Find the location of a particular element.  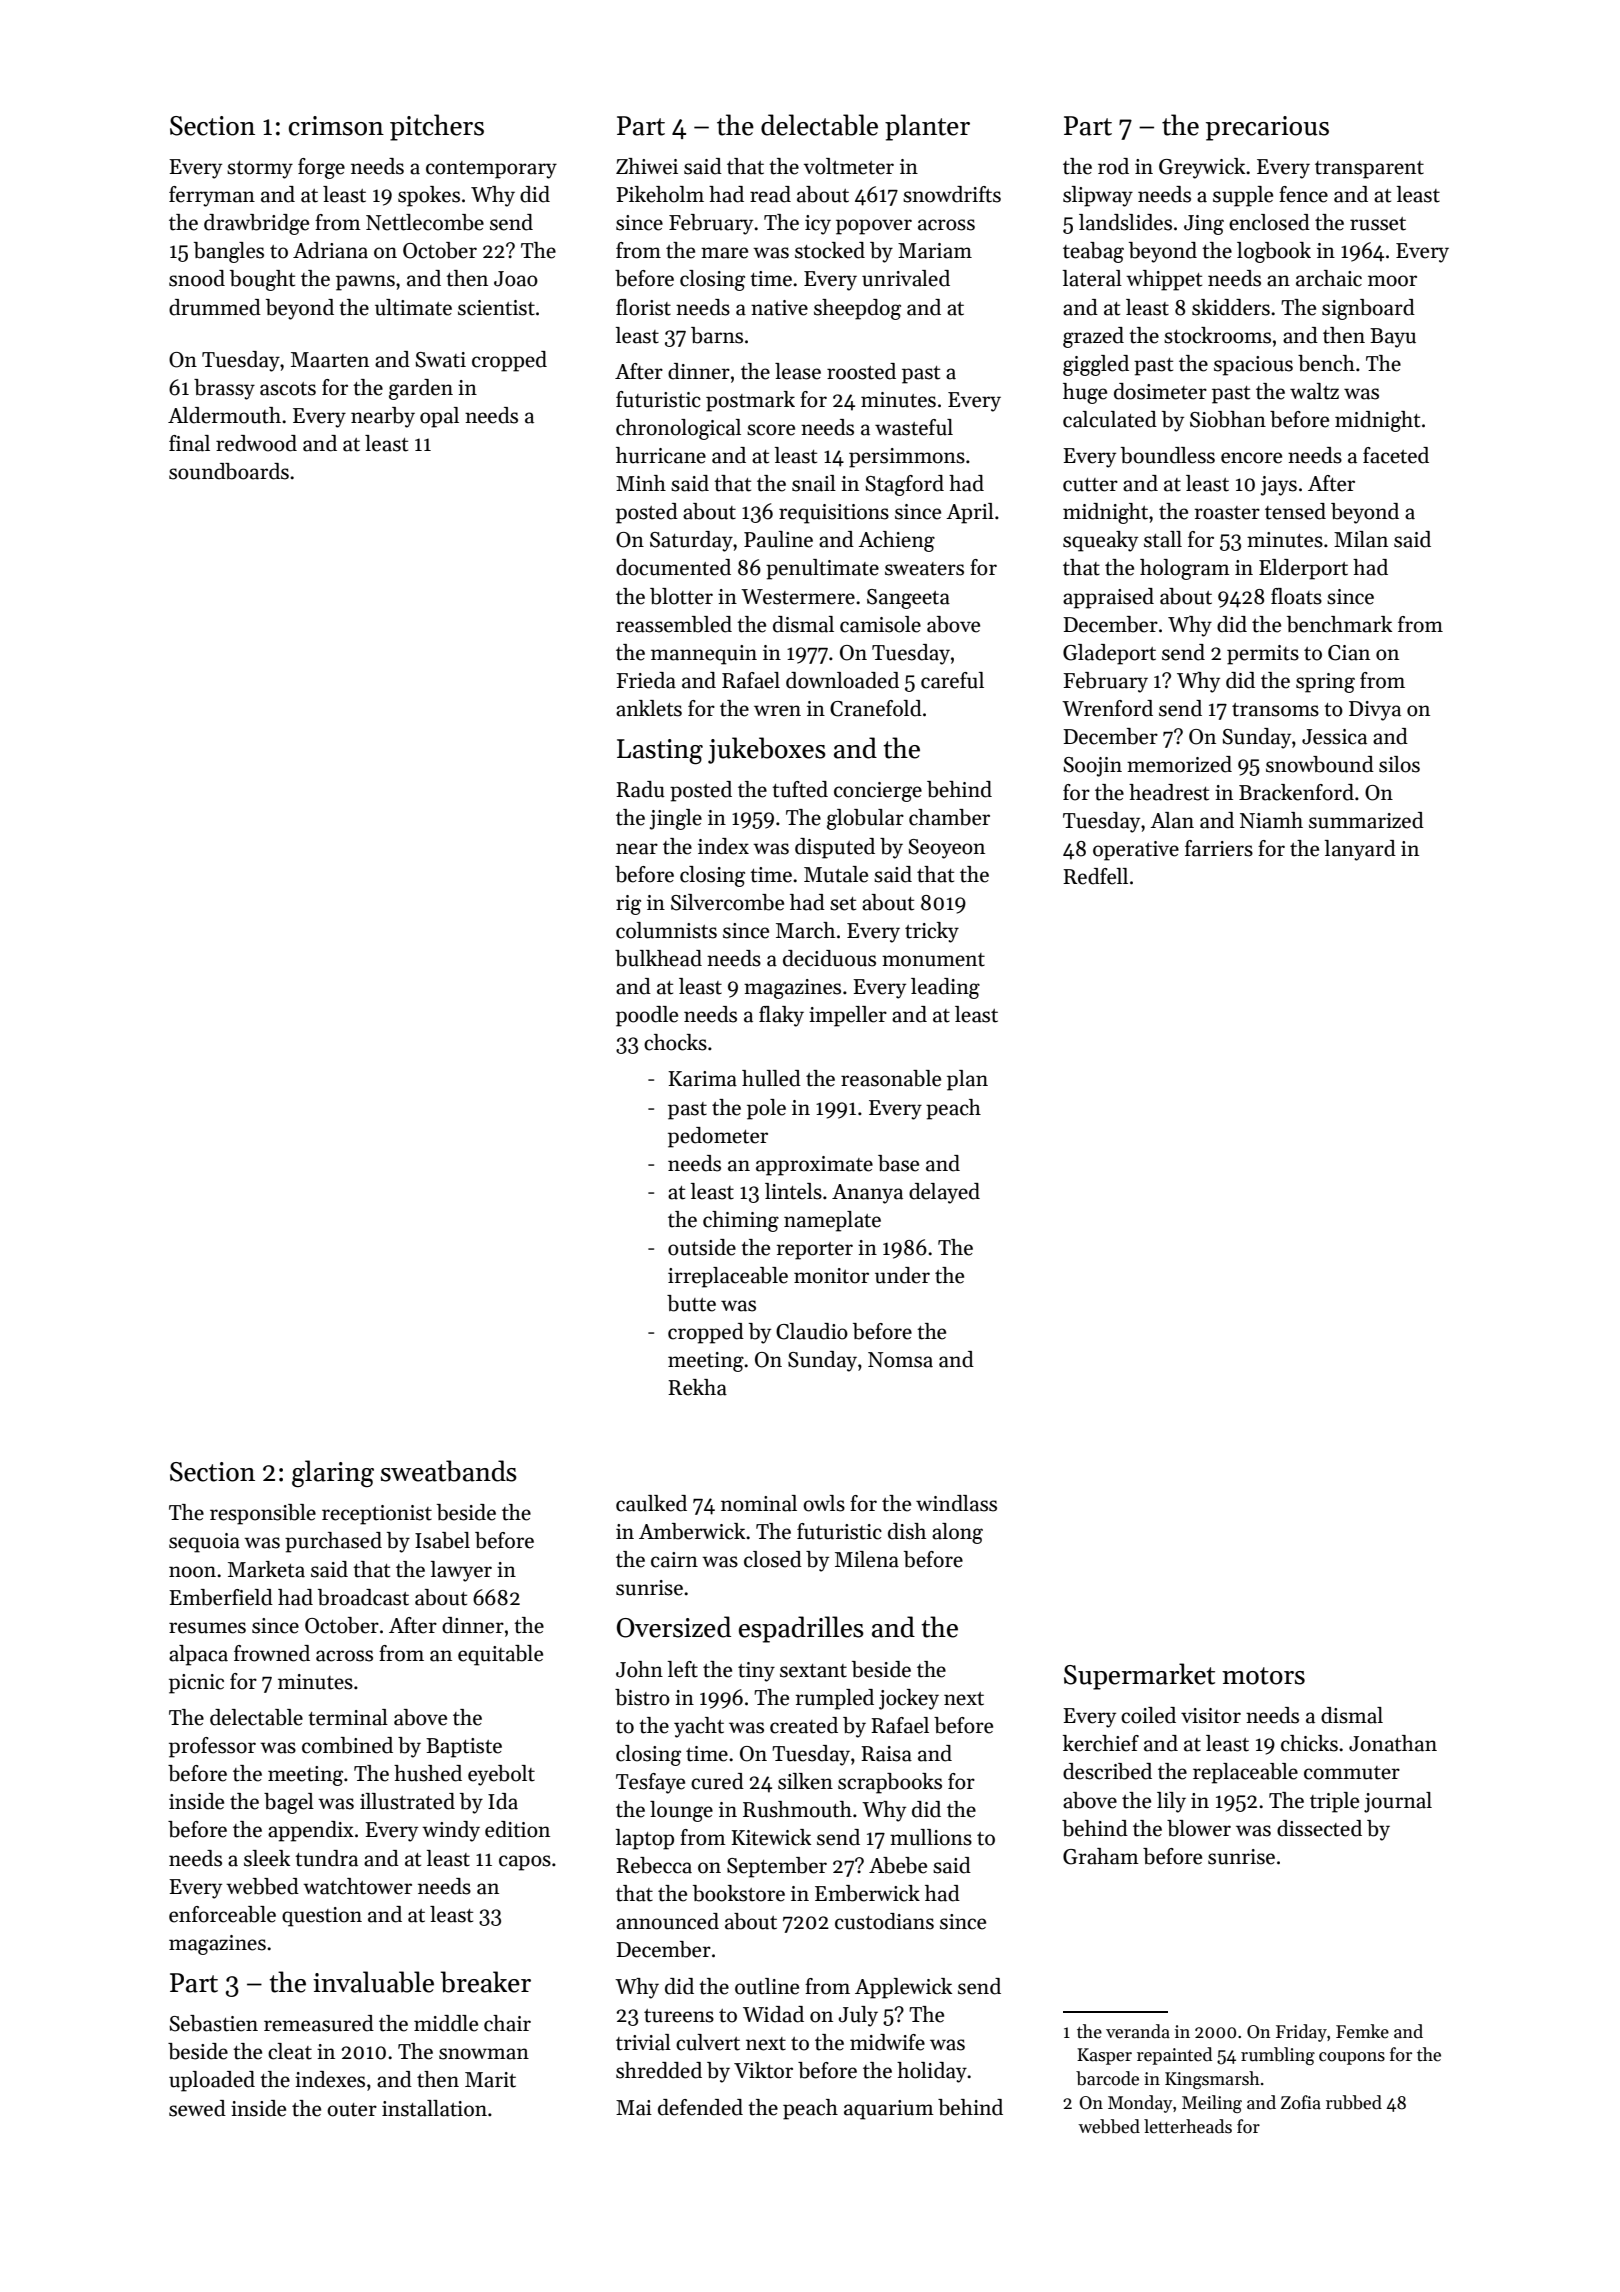

defended is located at coordinates (700, 2107).
